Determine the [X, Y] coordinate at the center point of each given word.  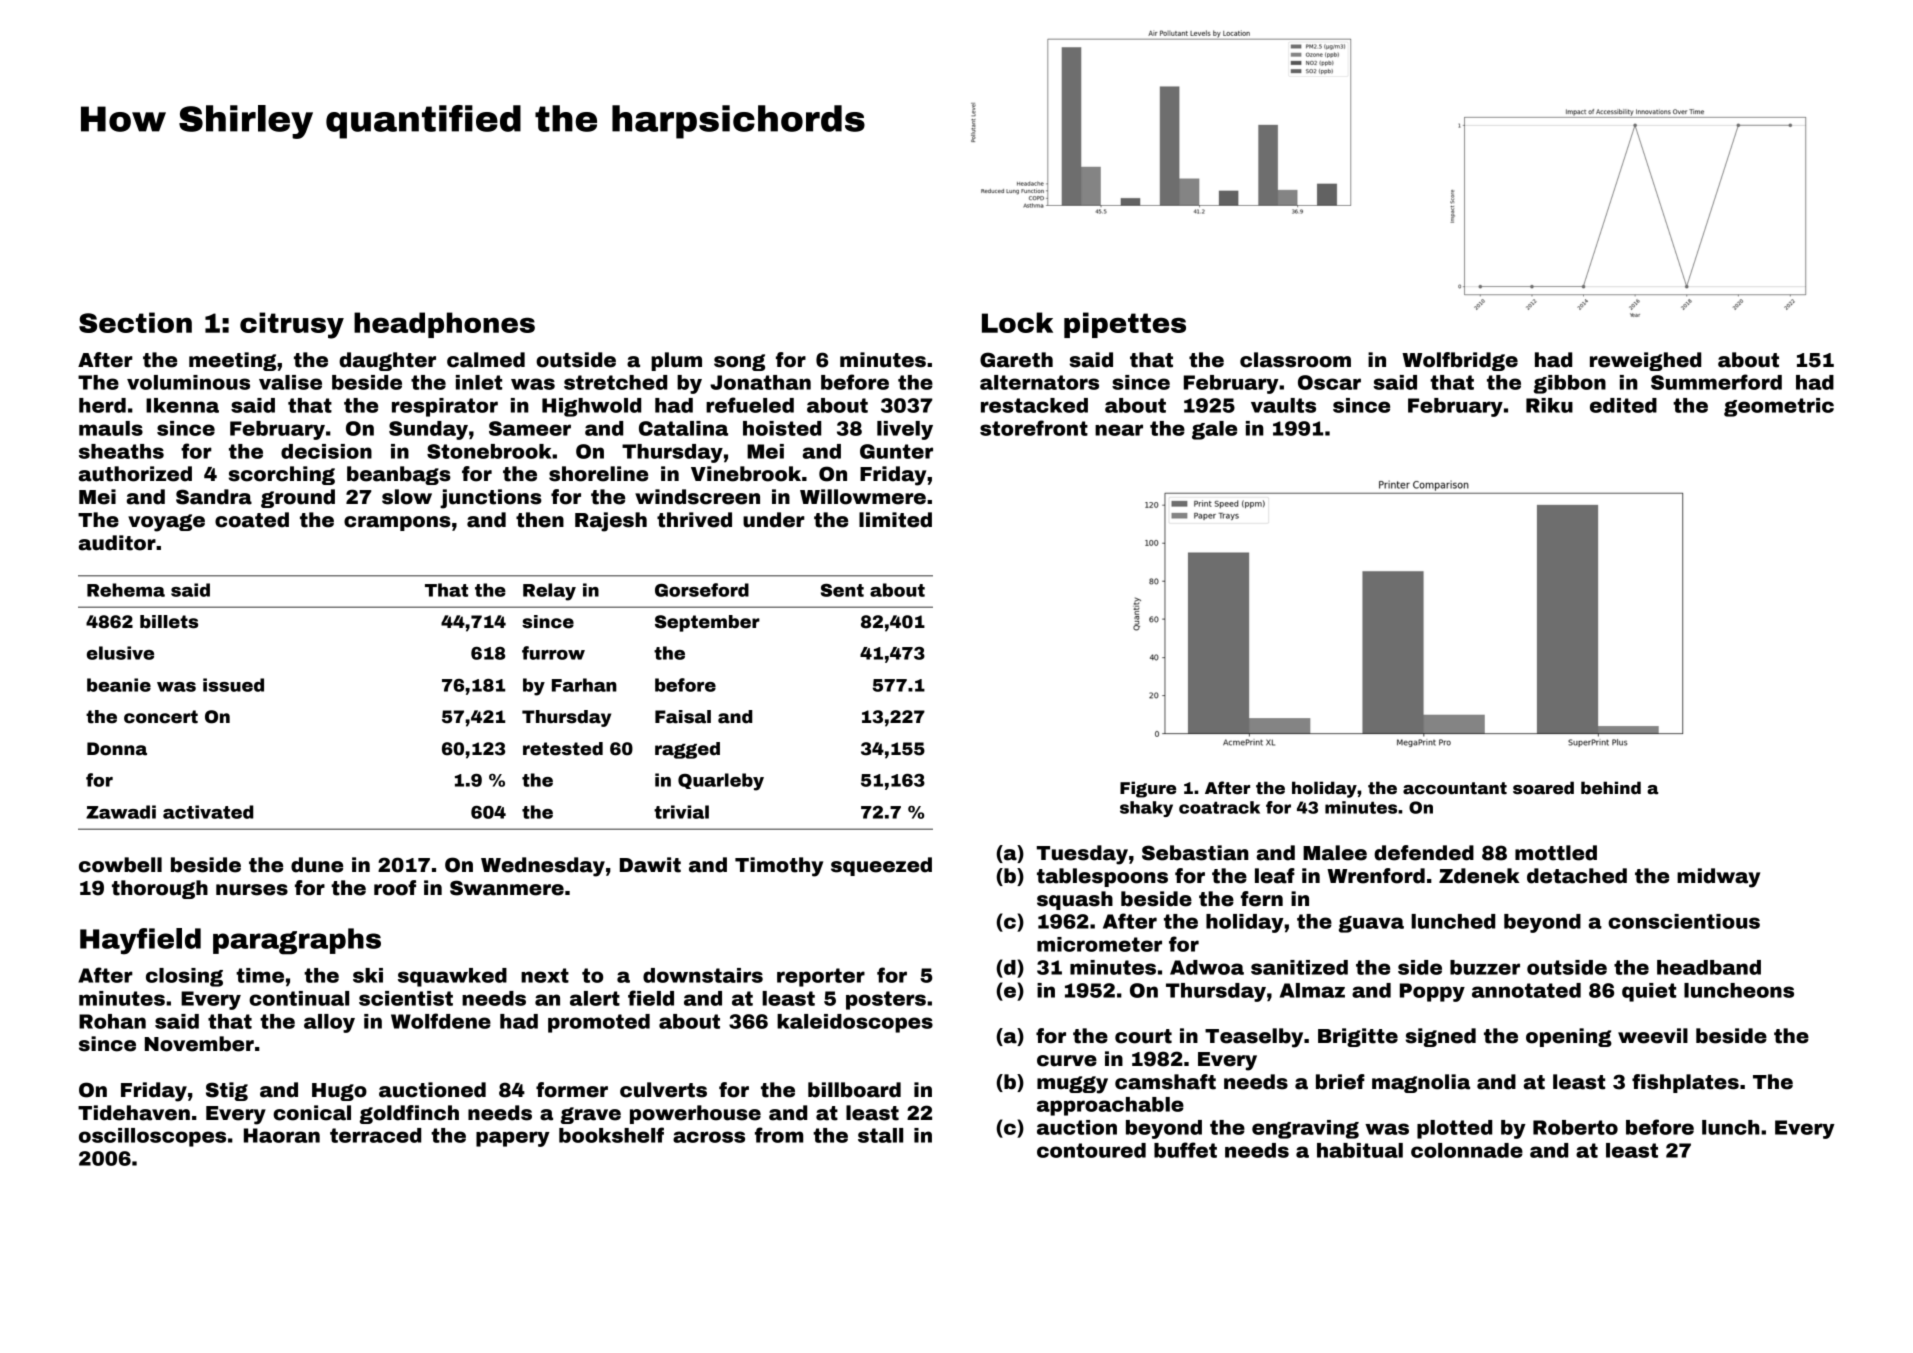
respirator [445, 407]
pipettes [1125, 325]
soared [1543, 788]
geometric [1779, 407]
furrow [553, 653]
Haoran [282, 1135]
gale [1214, 430]
